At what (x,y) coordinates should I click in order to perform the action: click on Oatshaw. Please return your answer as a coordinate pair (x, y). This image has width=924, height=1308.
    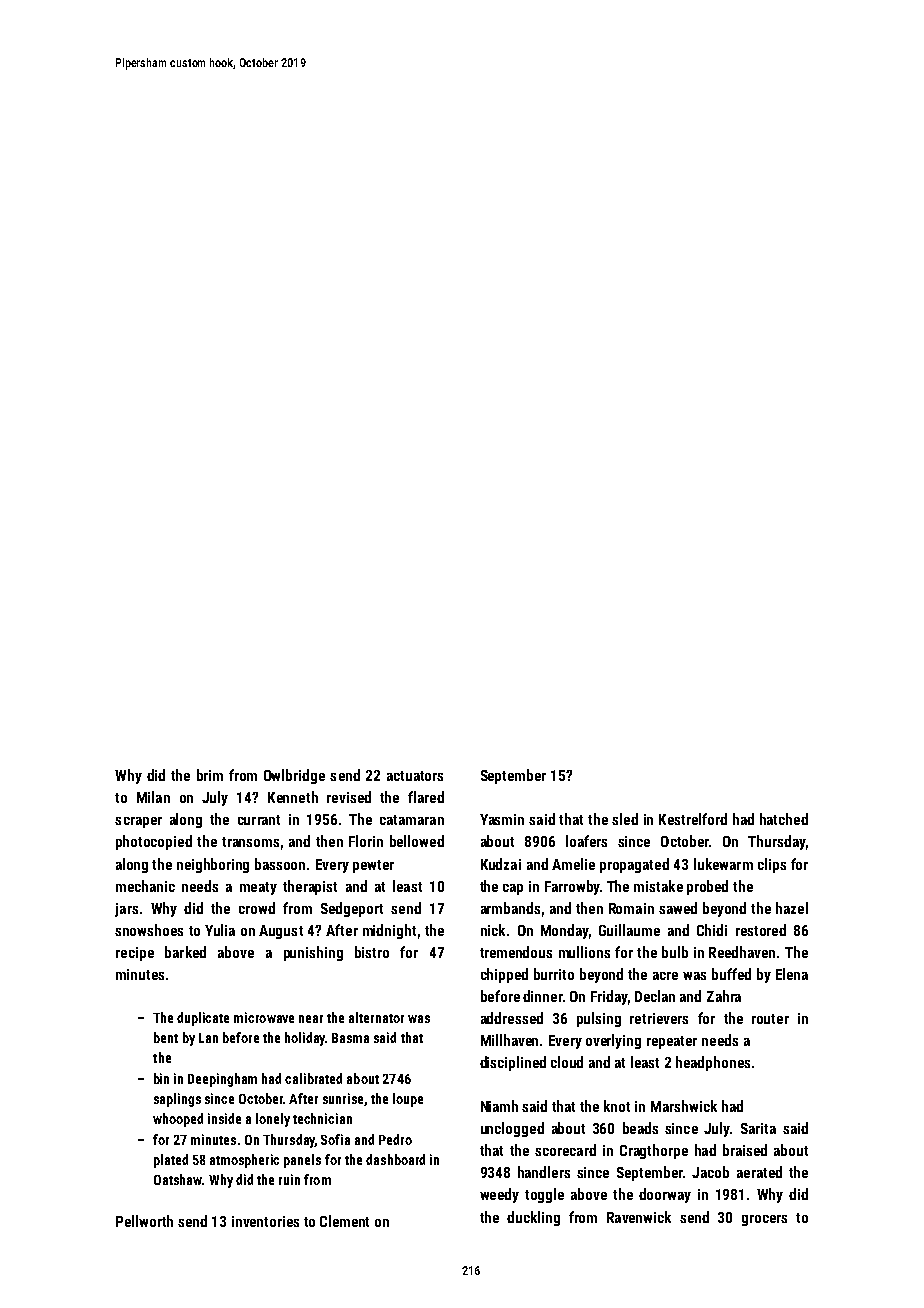
    Looking at the image, I should click on (178, 1179).
